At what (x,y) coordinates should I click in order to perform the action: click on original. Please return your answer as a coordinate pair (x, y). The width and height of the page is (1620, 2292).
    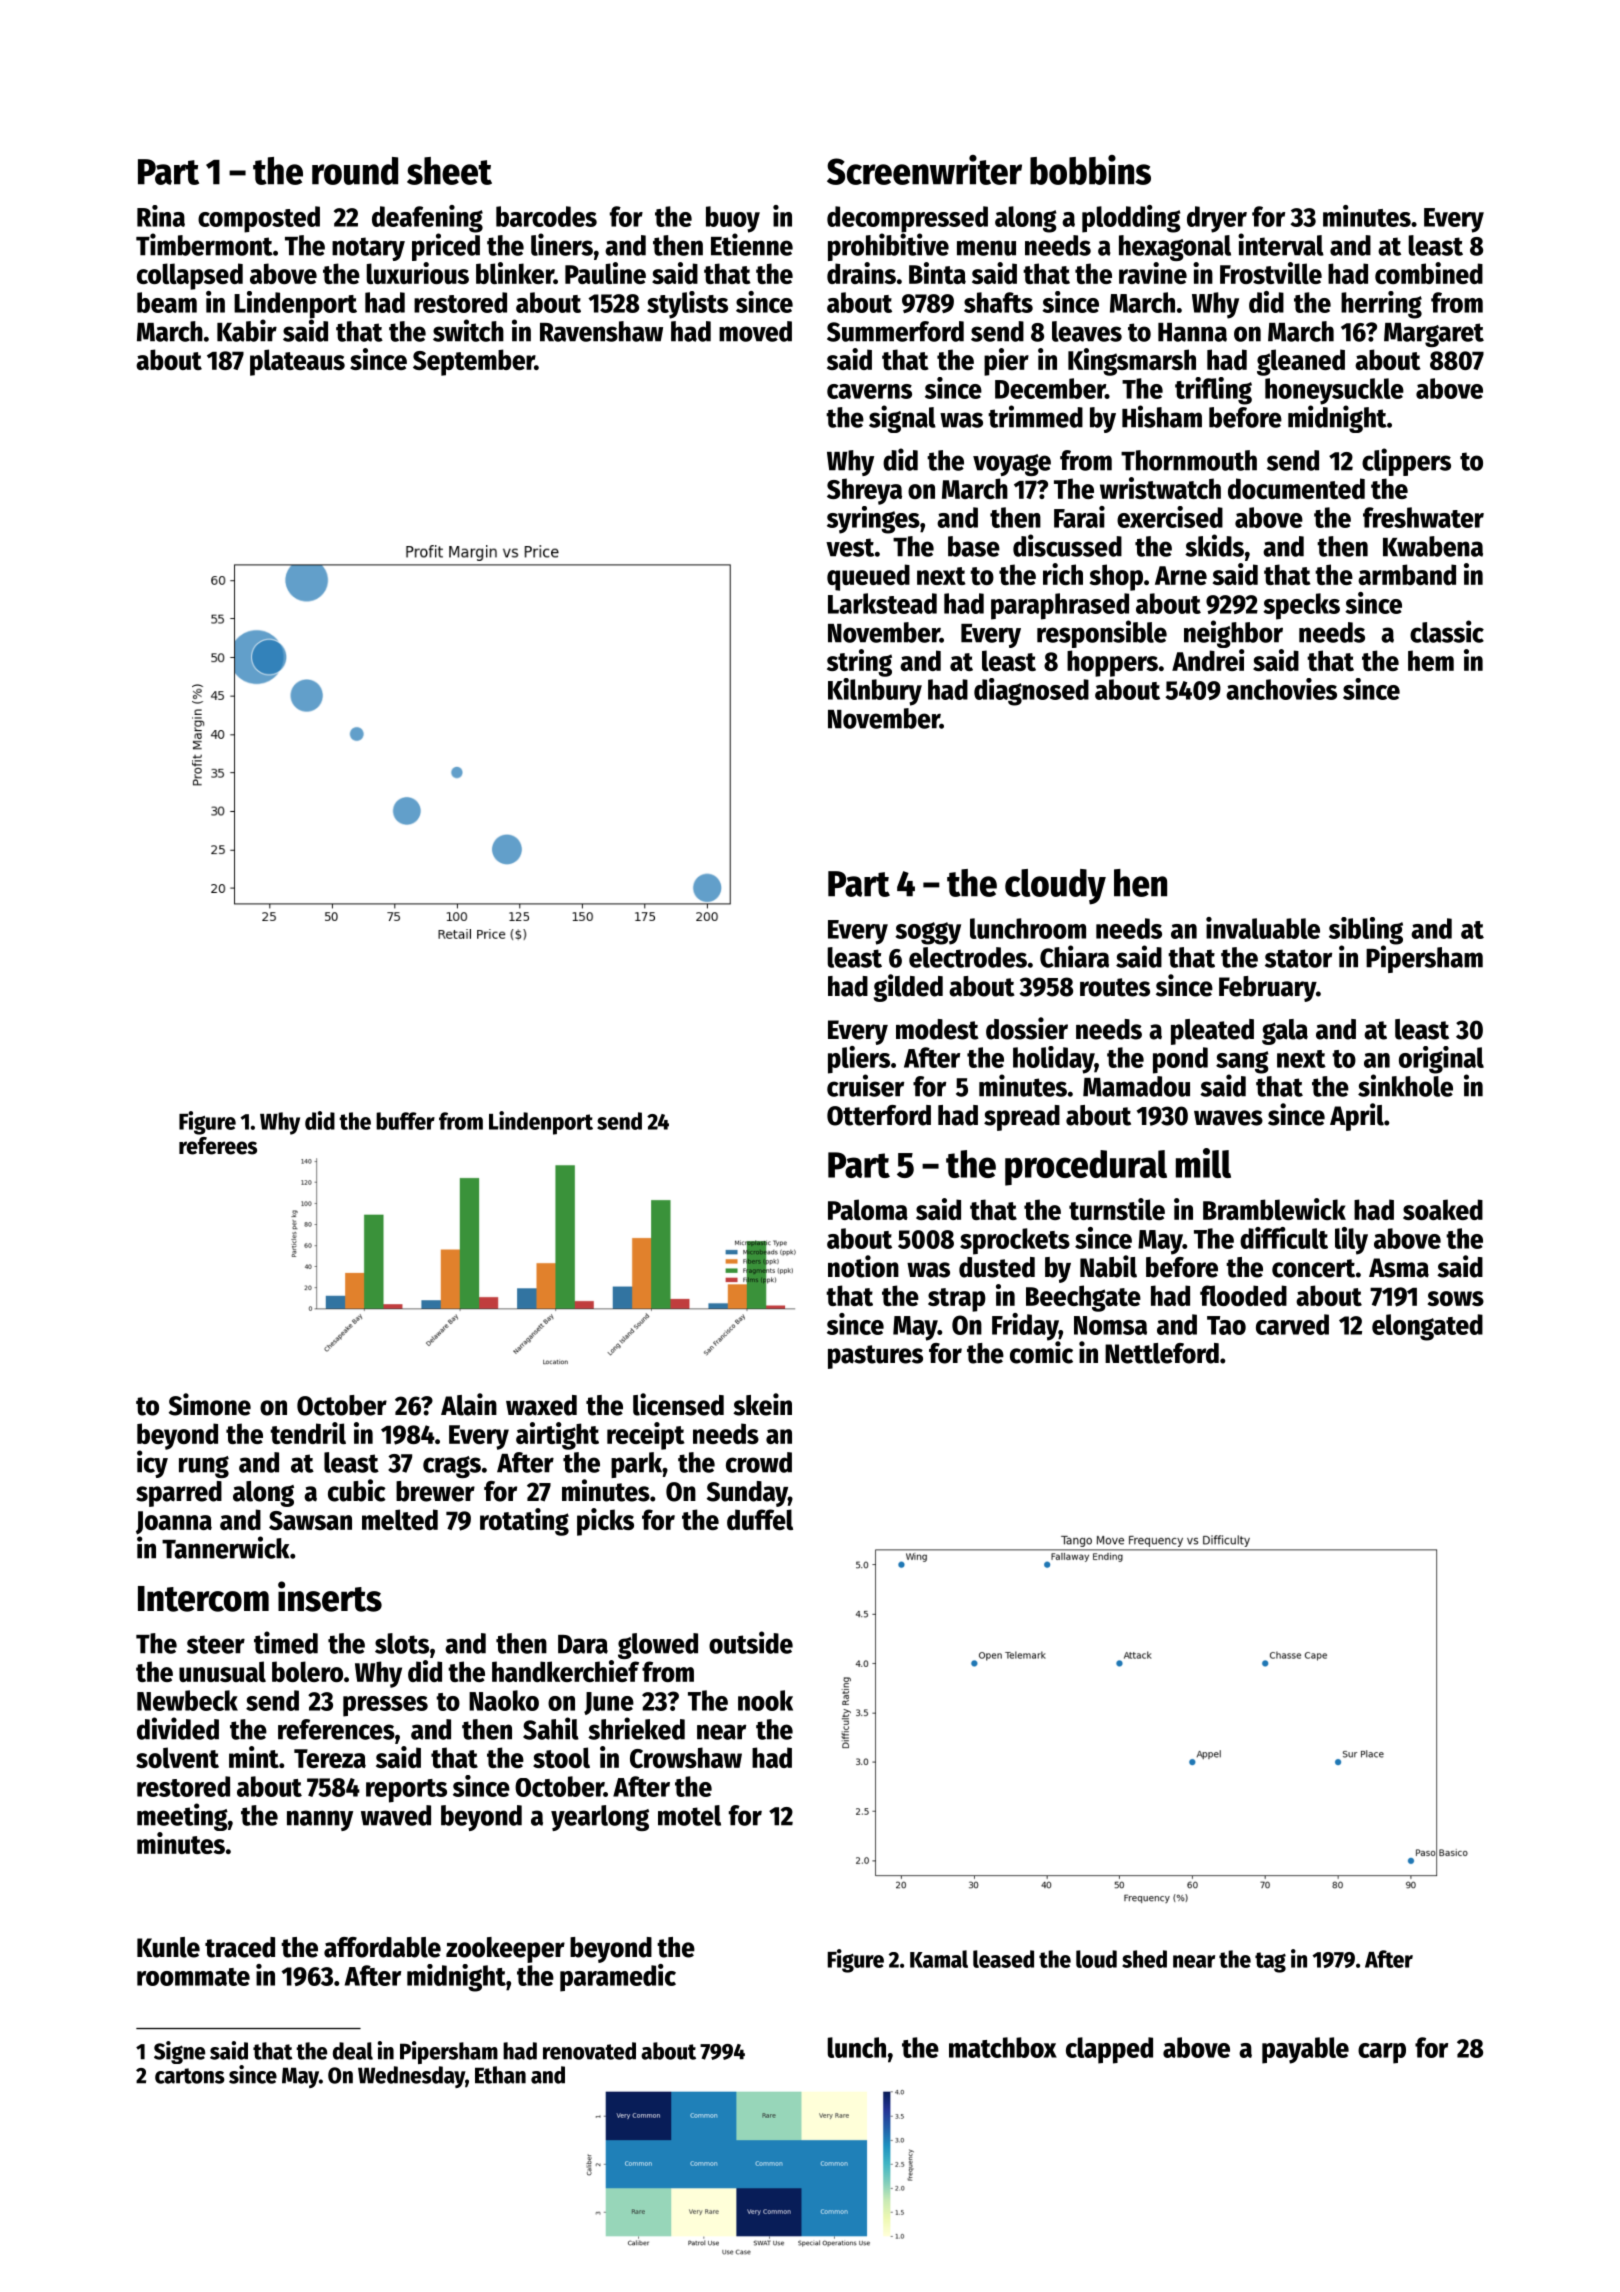
    Looking at the image, I should click on (1441, 1060).
